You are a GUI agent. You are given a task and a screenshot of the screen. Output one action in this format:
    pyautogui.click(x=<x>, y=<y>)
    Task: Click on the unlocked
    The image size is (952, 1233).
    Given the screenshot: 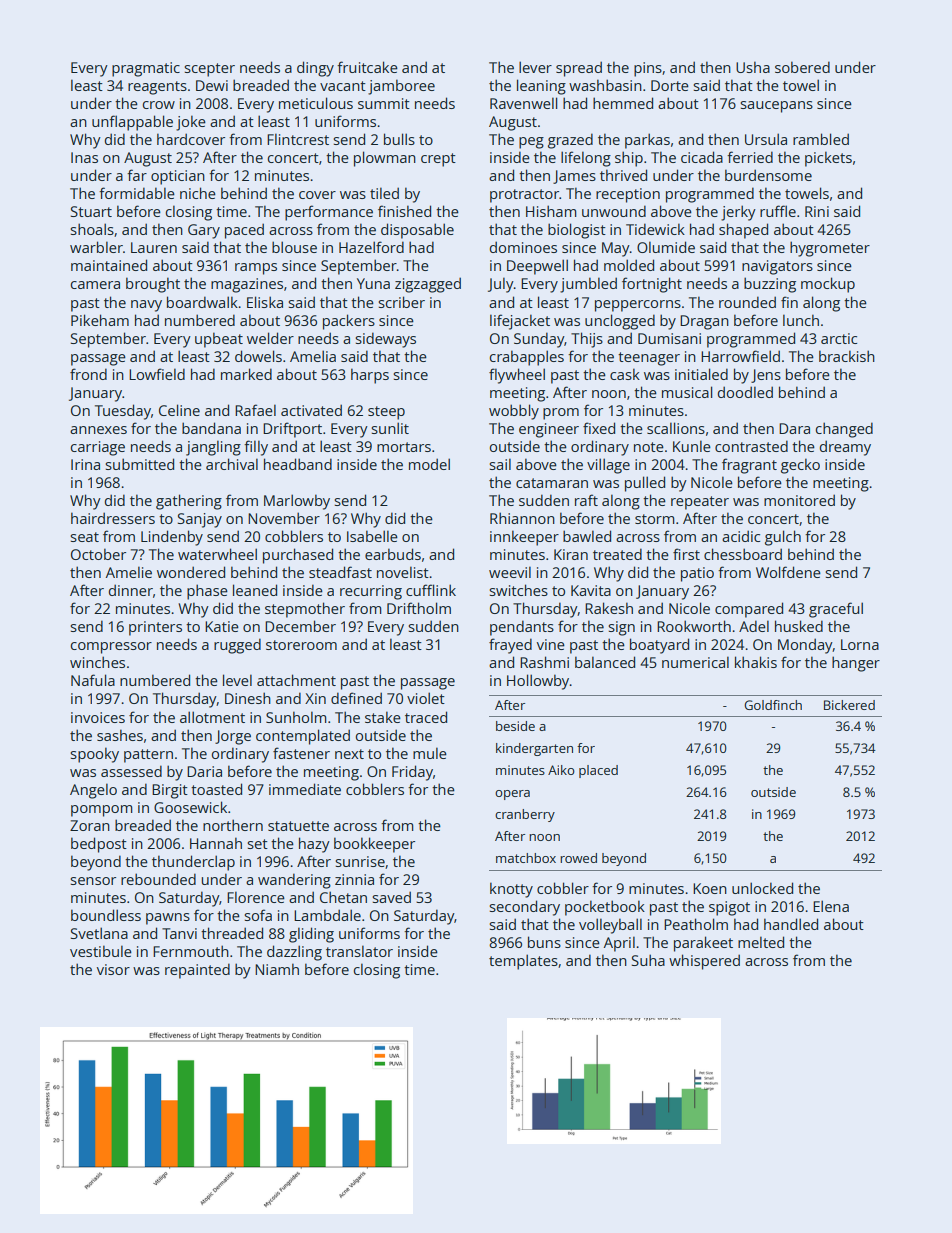 What is the action you would take?
    pyautogui.click(x=762, y=888)
